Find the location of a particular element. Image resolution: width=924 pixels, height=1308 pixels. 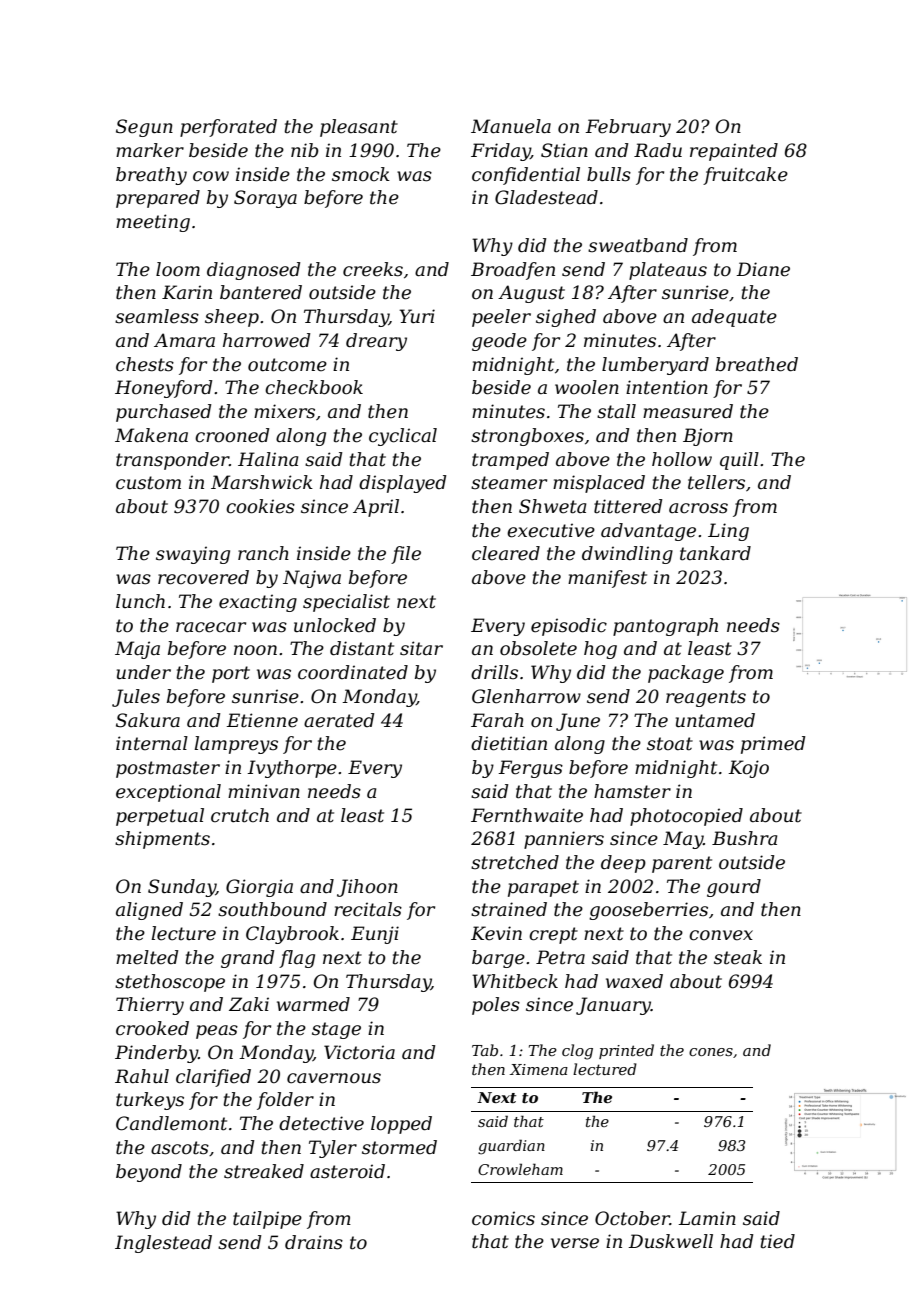

lopped is located at coordinates (401, 1125).
